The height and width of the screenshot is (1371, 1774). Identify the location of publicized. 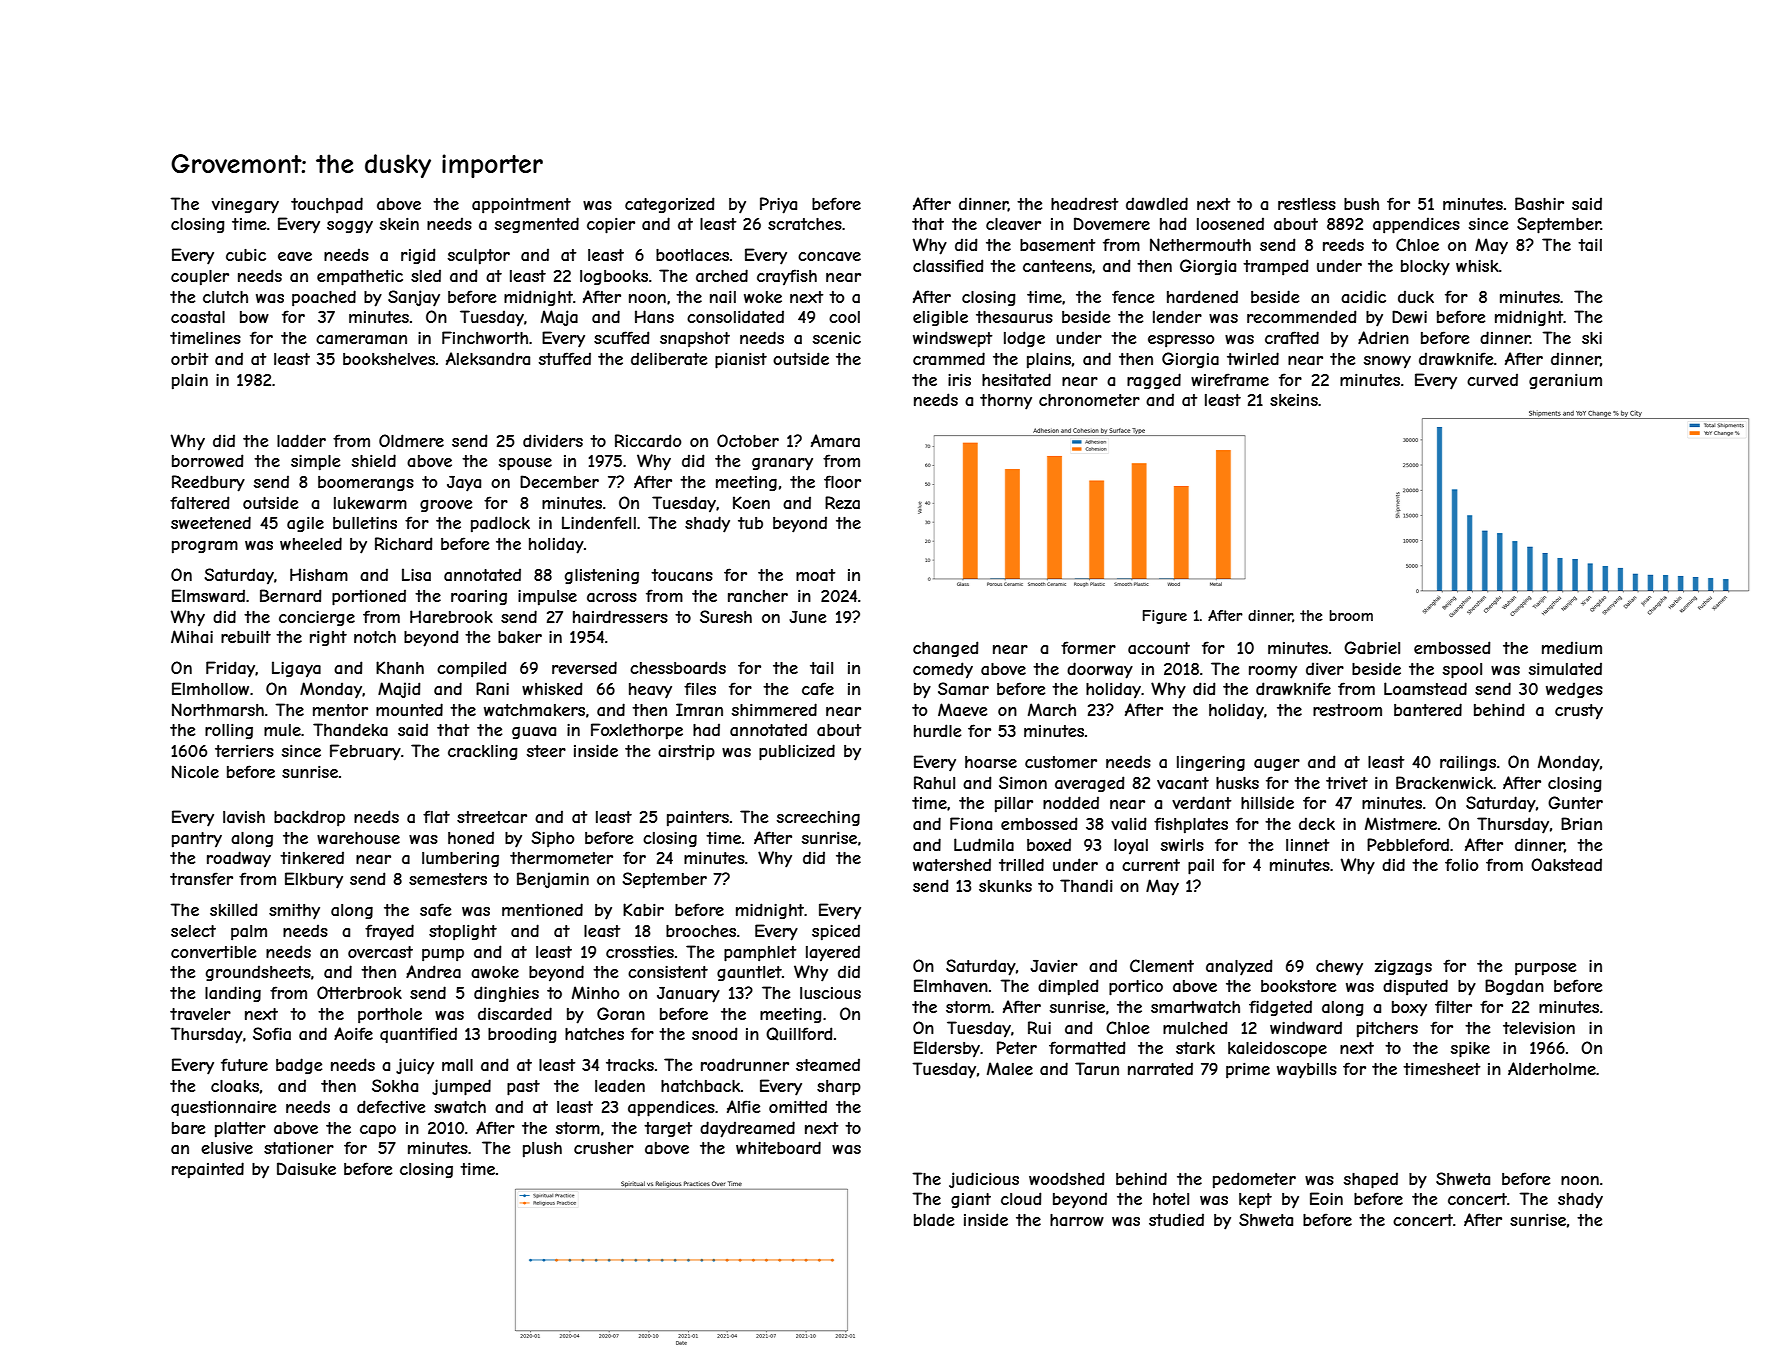
(797, 752).
